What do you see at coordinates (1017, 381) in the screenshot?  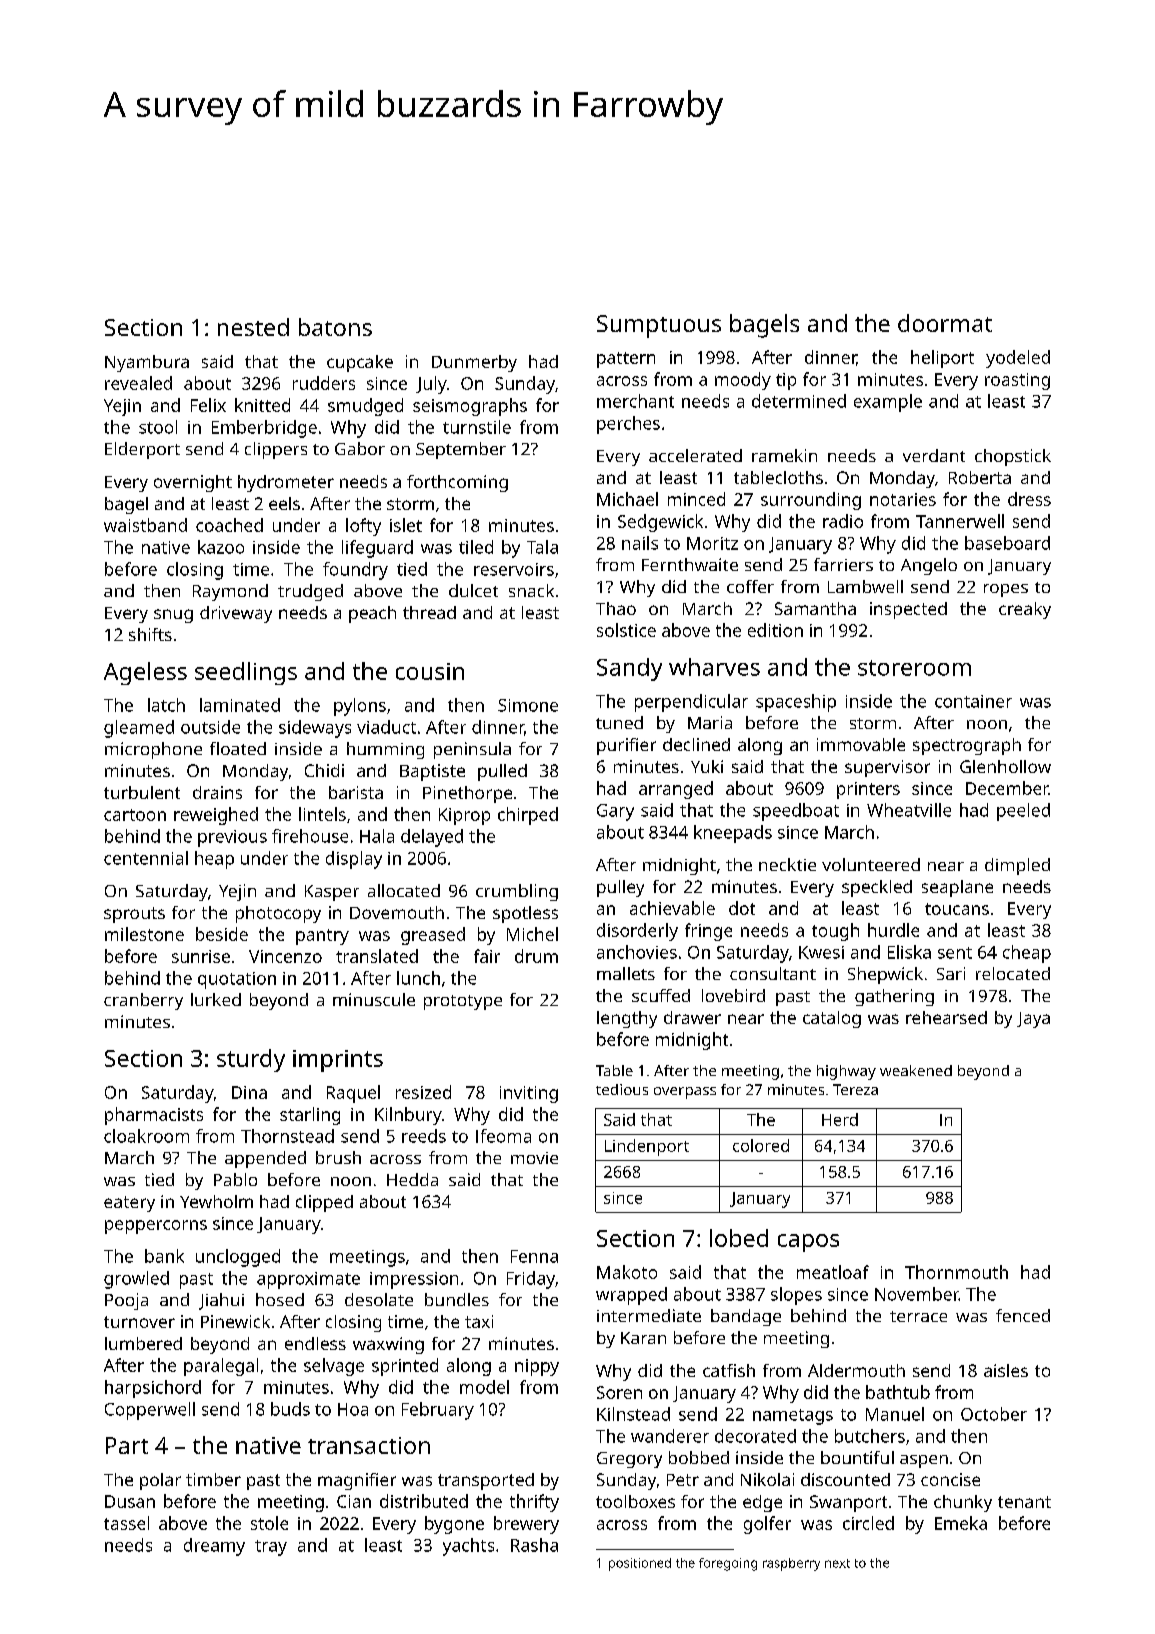 I see `roasting` at bounding box center [1017, 381].
